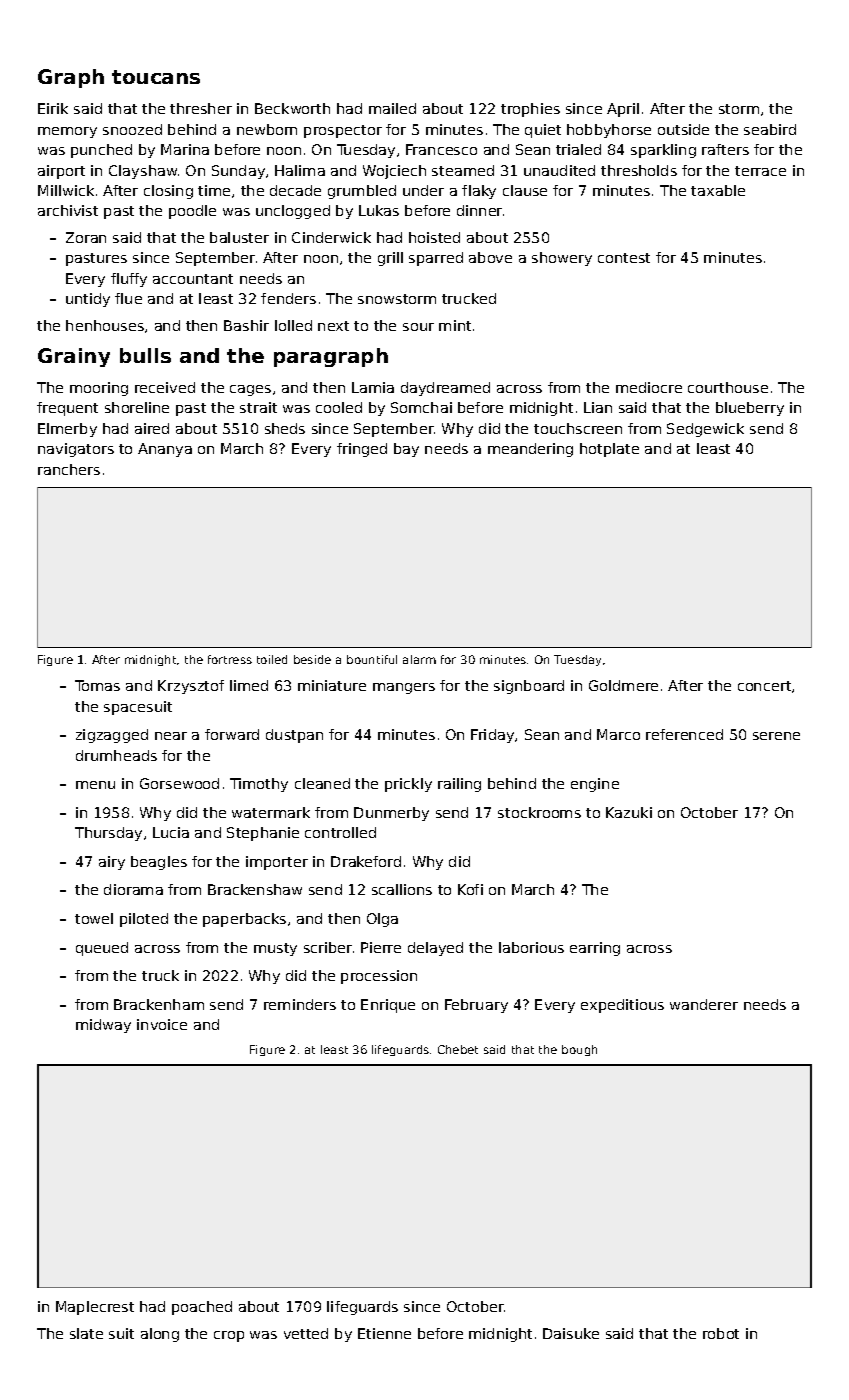  What do you see at coordinates (623, 685) in the screenshot?
I see `Goldmere` at bounding box center [623, 685].
